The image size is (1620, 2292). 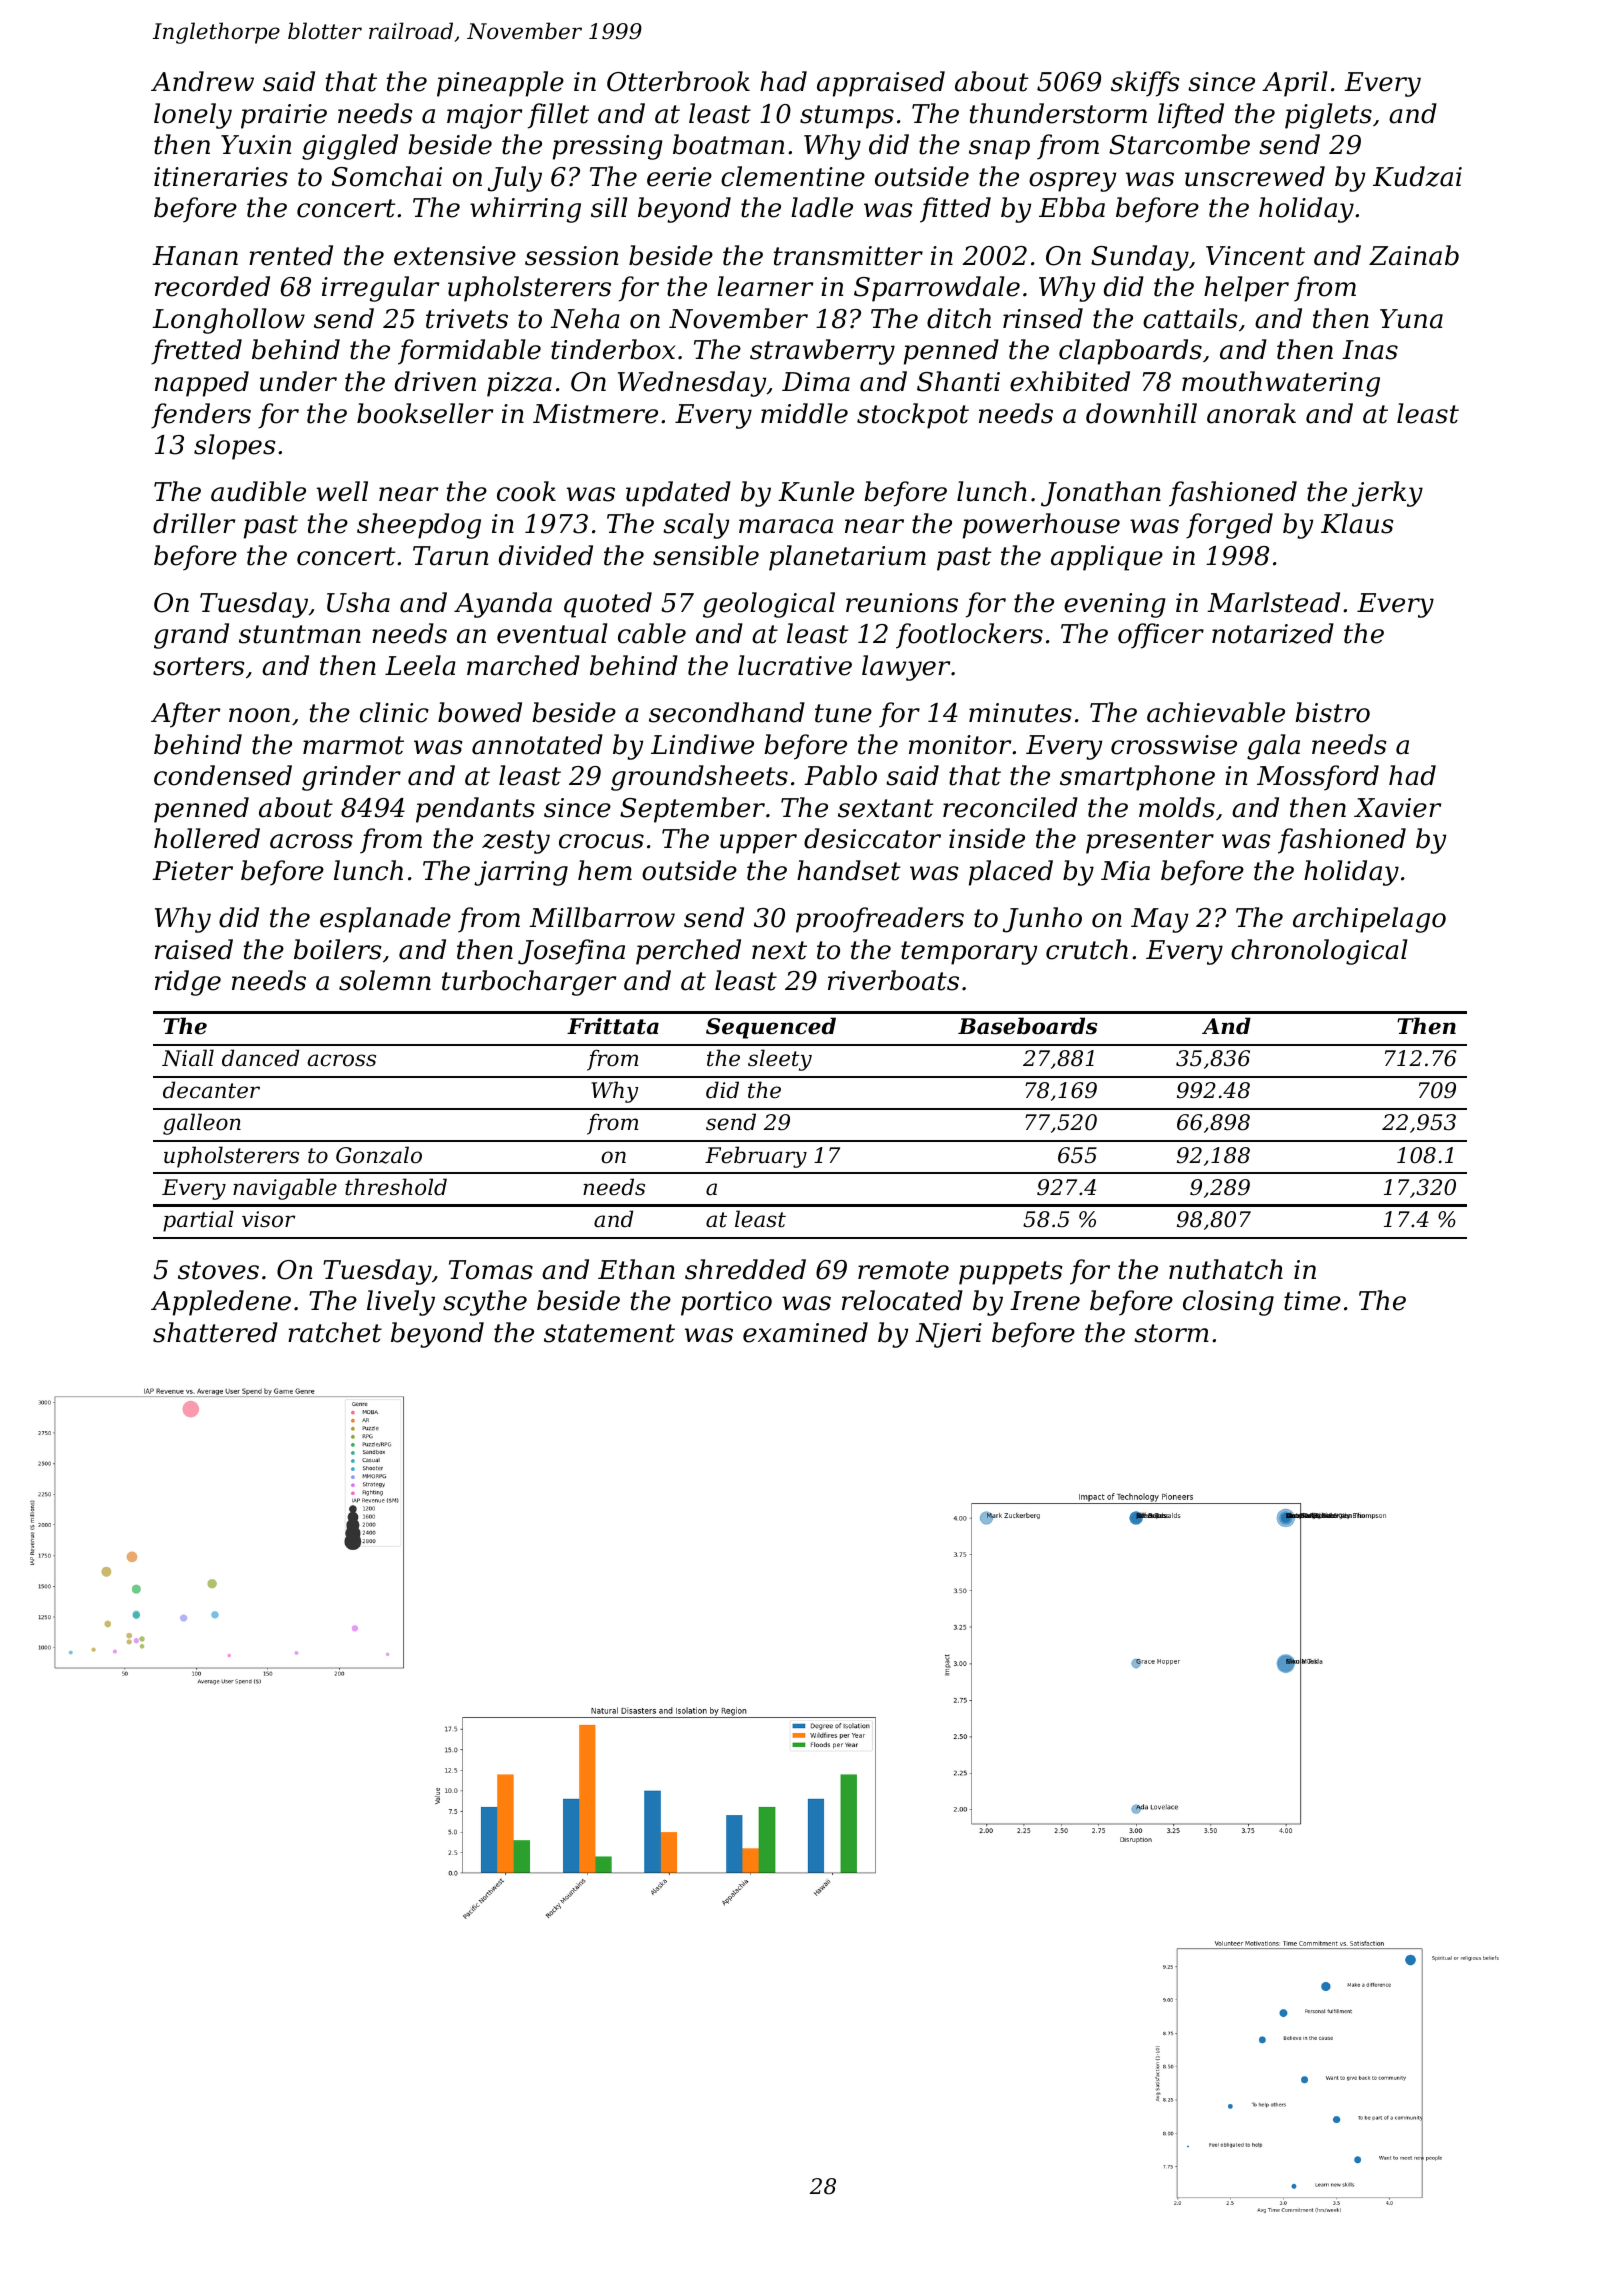 What do you see at coordinates (1145, 84) in the document?
I see `skiffs` at bounding box center [1145, 84].
